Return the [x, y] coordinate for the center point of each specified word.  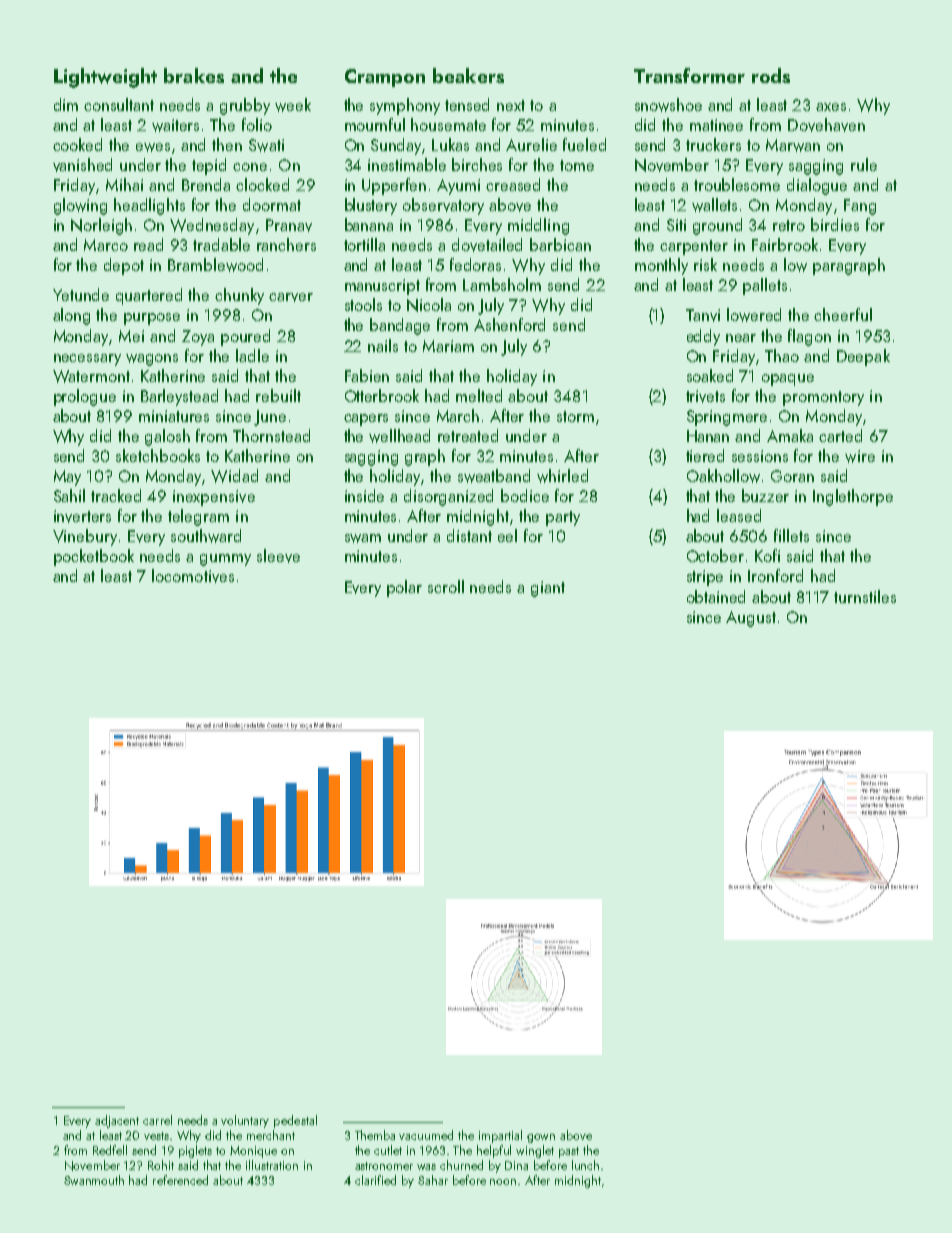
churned [461, 1165]
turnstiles [865, 596]
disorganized [448, 497]
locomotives [193, 576]
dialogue [817, 186]
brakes [194, 75]
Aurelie [531, 144]
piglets [195, 1151]
